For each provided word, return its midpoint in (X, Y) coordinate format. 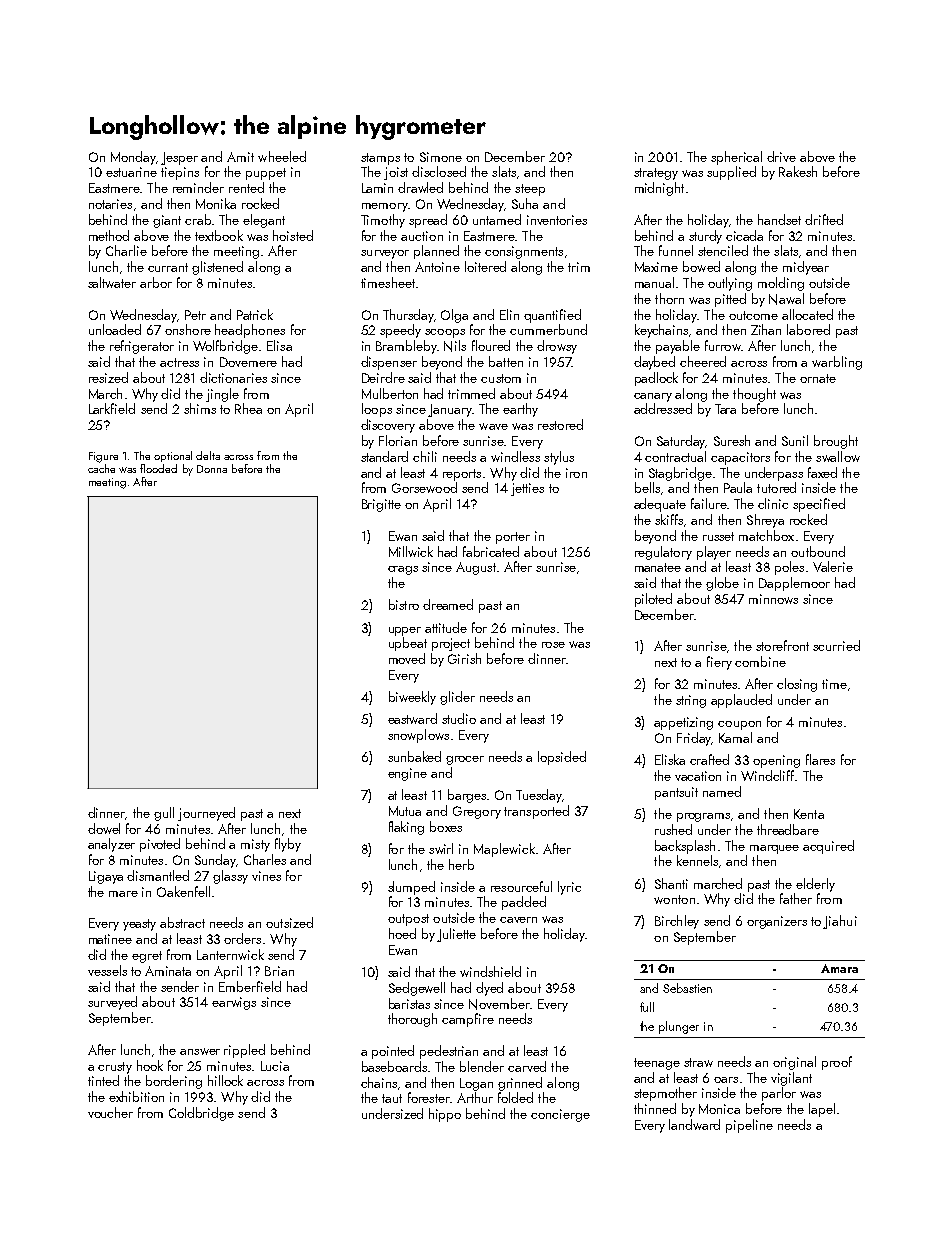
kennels (697, 860)
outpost (408, 920)
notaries (110, 204)
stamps (380, 159)
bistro (404, 604)
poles (789, 568)
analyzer (111, 845)
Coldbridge (201, 1114)
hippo (445, 1115)
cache (101, 468)
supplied (731, 173)
